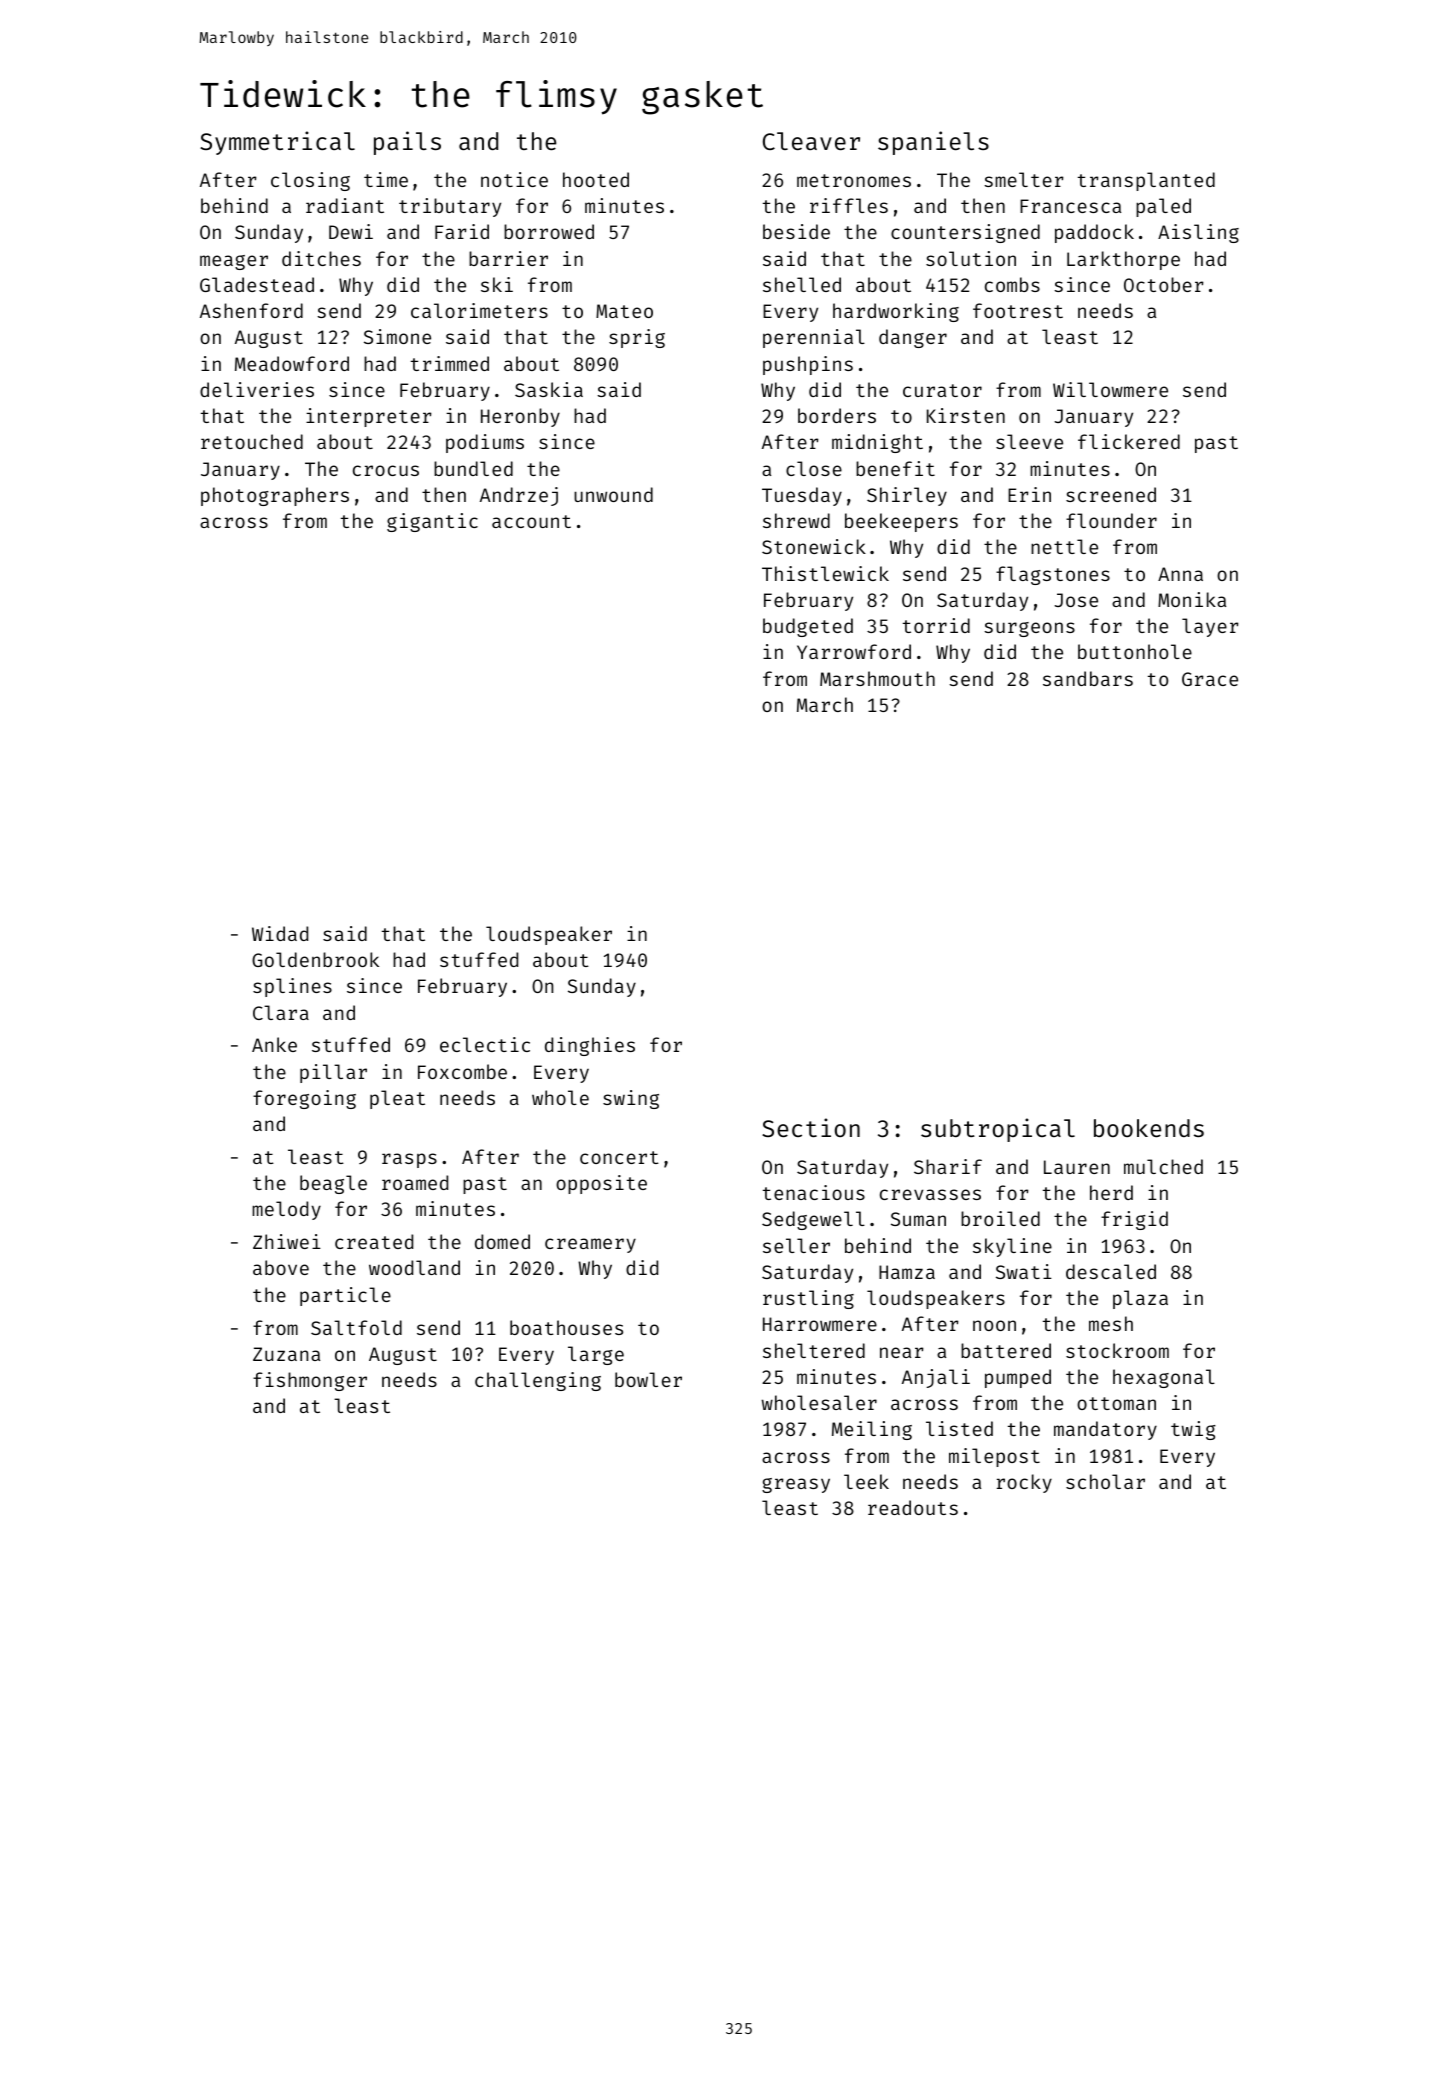  What do you see at coordinates (514, 179) in the page?
I see `notice` at bounding box center [514, 179].
